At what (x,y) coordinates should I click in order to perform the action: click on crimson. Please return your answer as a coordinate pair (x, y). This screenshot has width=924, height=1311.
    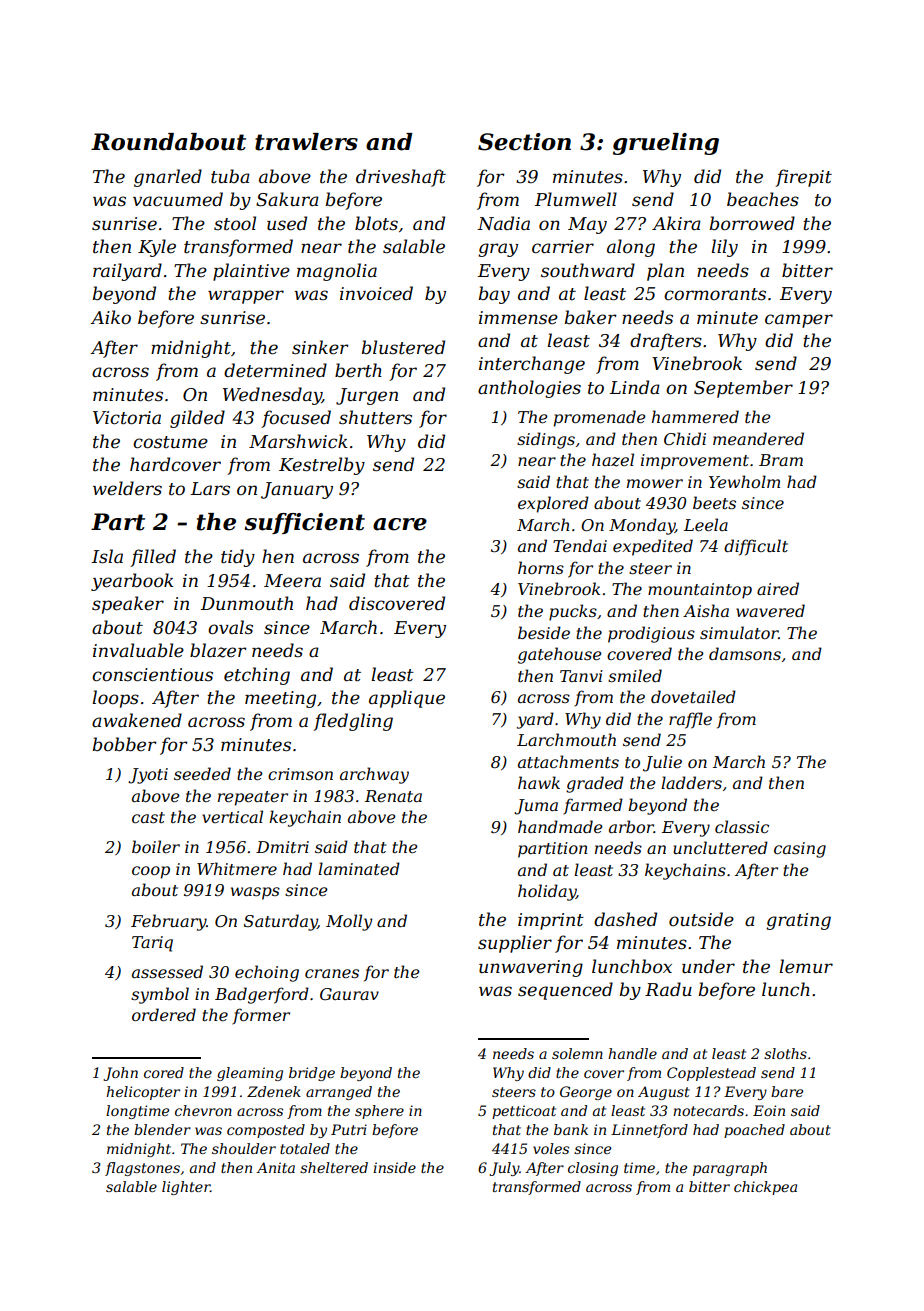
    Looking at the image, I should click on (300, 774).
